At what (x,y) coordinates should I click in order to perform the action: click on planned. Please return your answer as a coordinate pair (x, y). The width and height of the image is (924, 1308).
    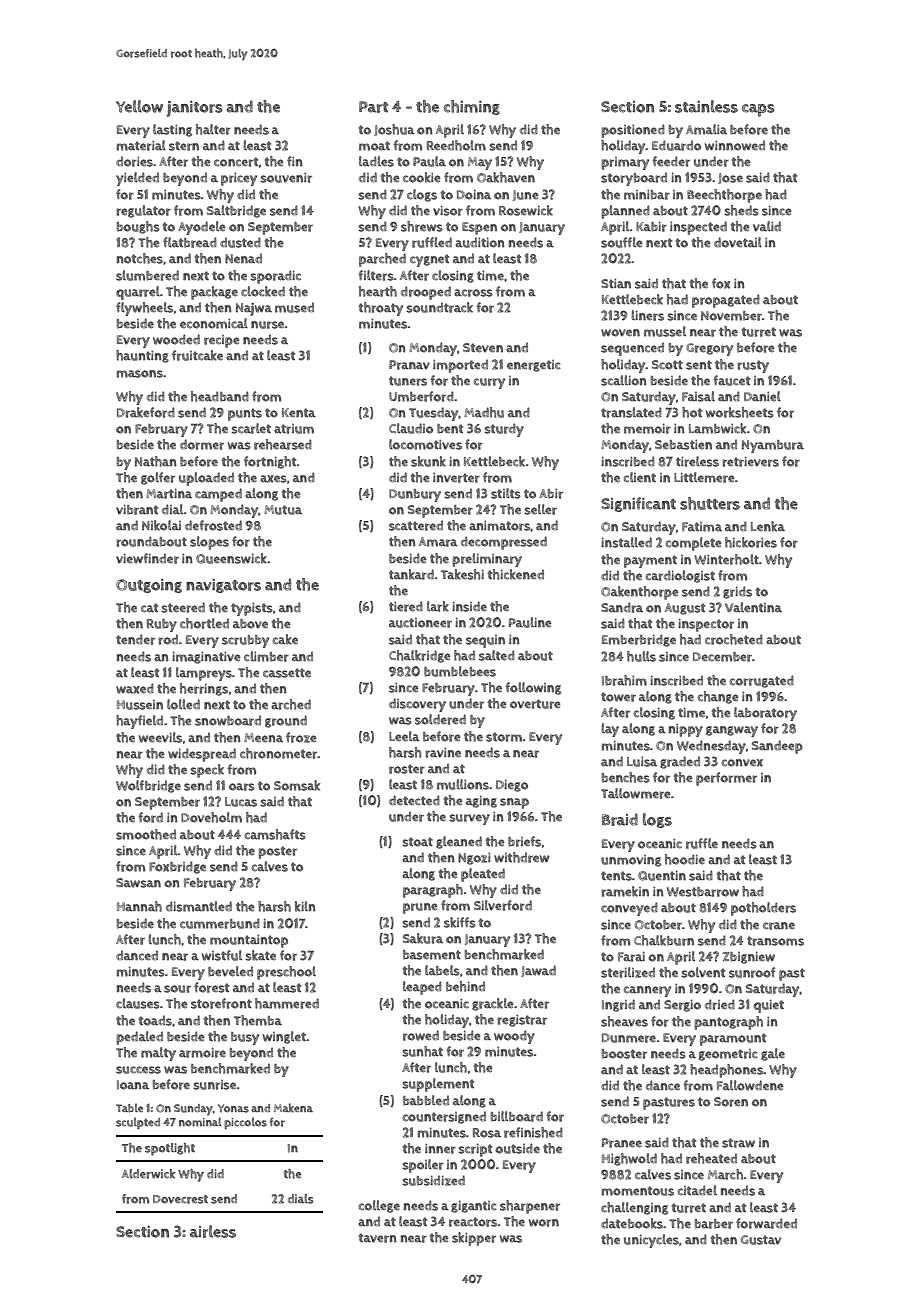
    Looking at the image, I should click on (625, 212).
